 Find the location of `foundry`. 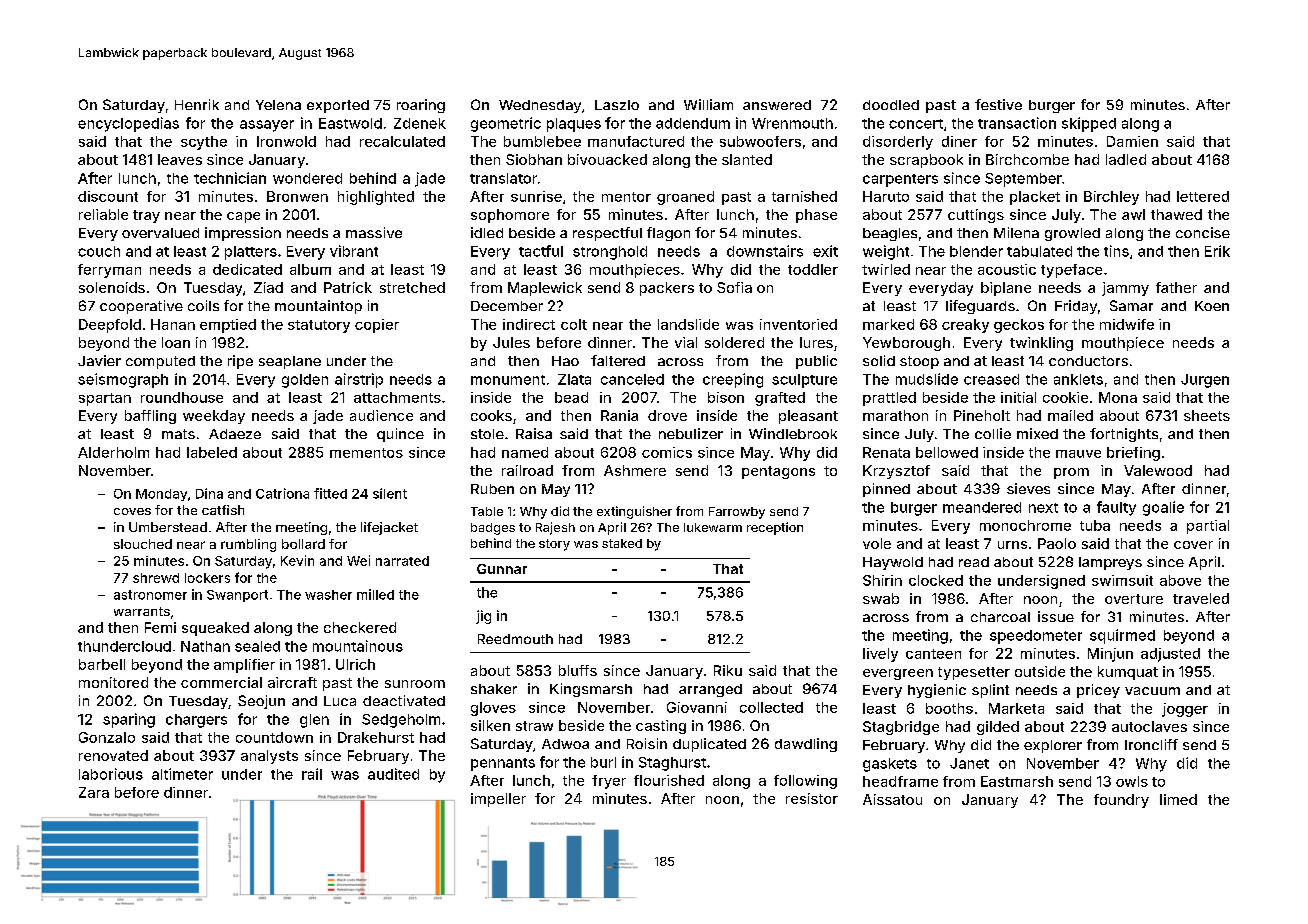

foundry is located at coordinates (1121, 801).
